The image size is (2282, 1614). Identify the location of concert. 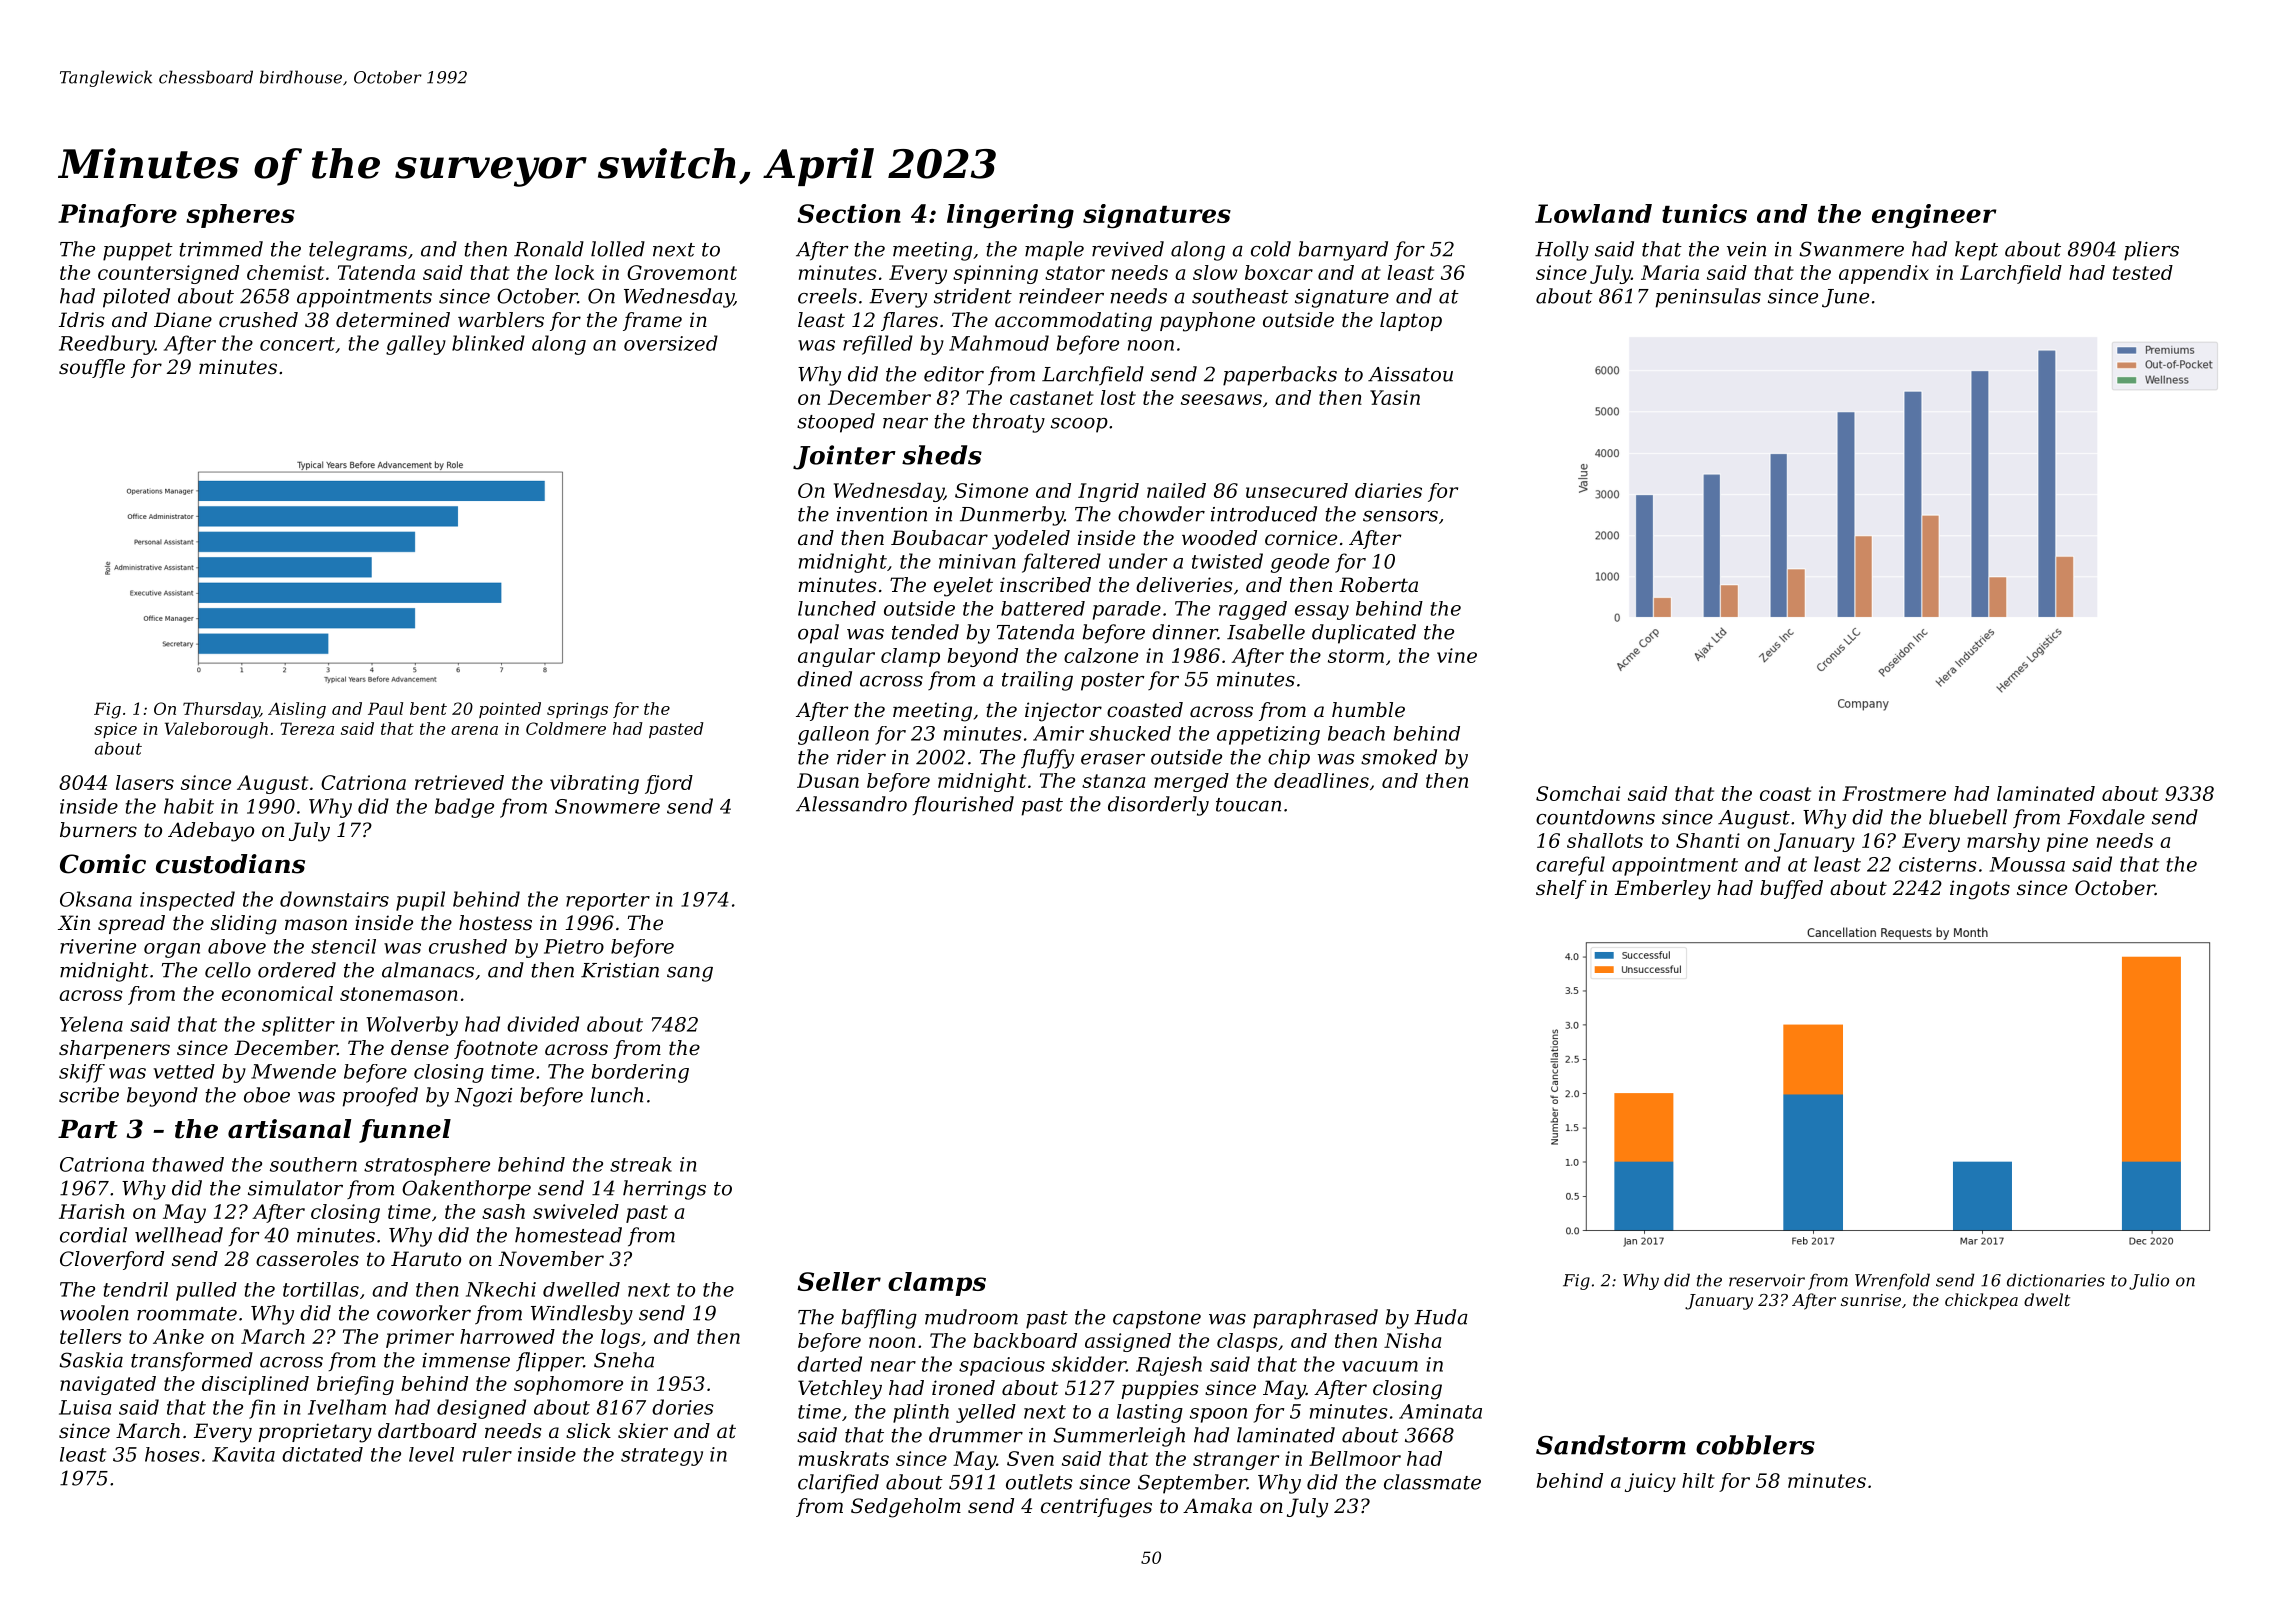
(297, 344).
